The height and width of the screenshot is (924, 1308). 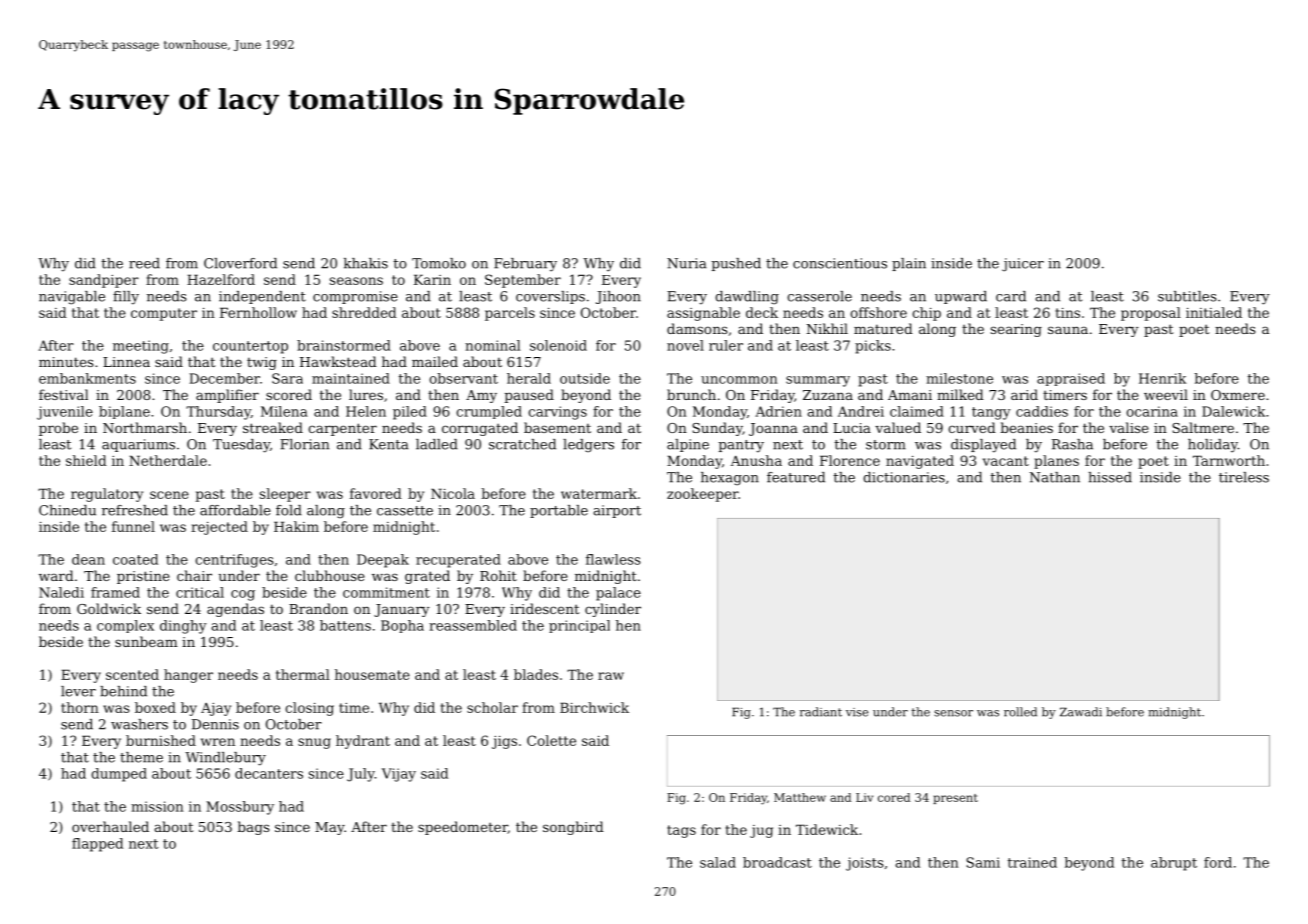 I want to click on reed, so click(x=144, y=263).
